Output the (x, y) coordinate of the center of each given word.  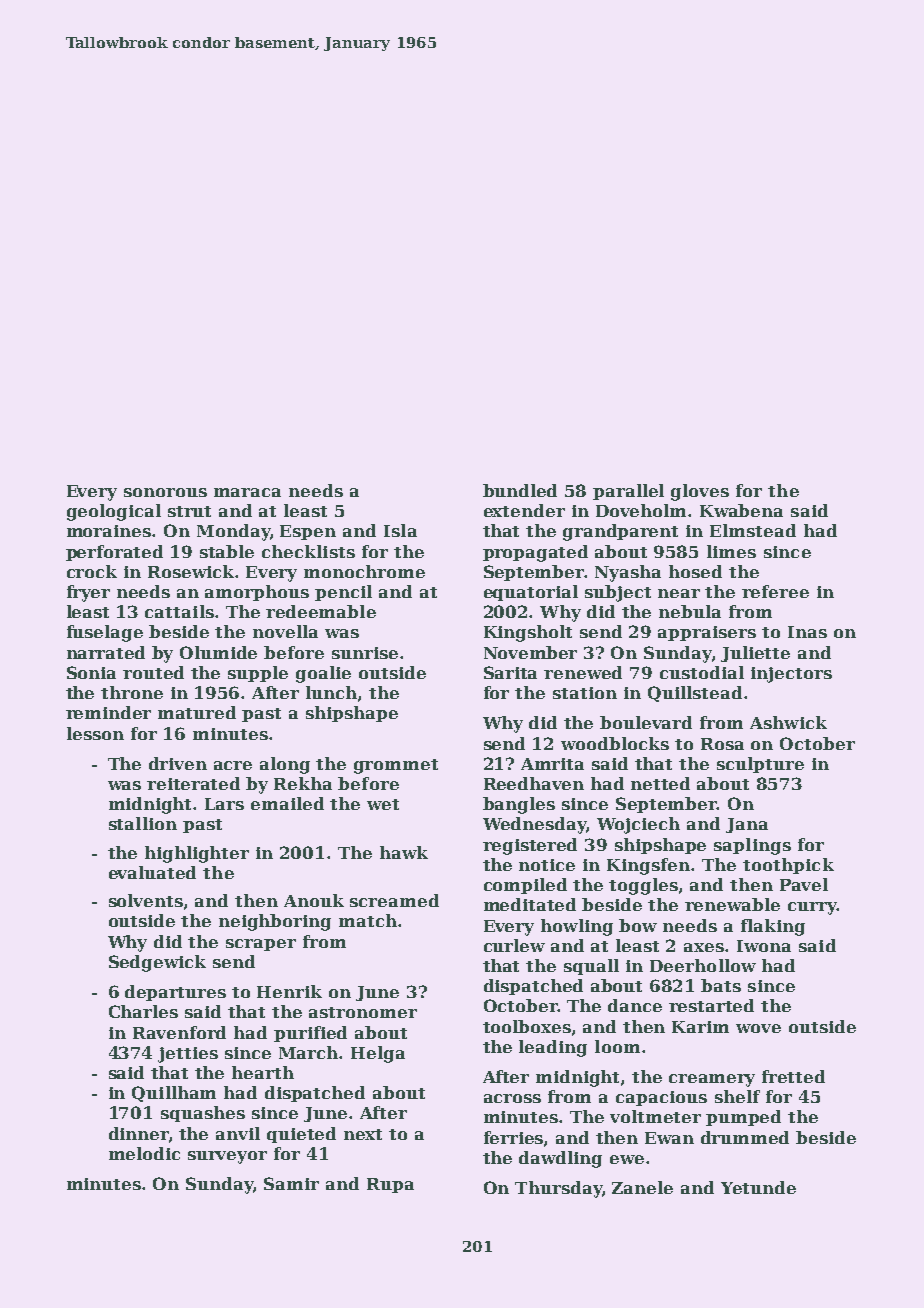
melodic (144, 1153)
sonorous (165, 492)
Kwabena (741, 510)
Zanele (642, 1187)
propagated (535, 553)
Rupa (390, 1185)
